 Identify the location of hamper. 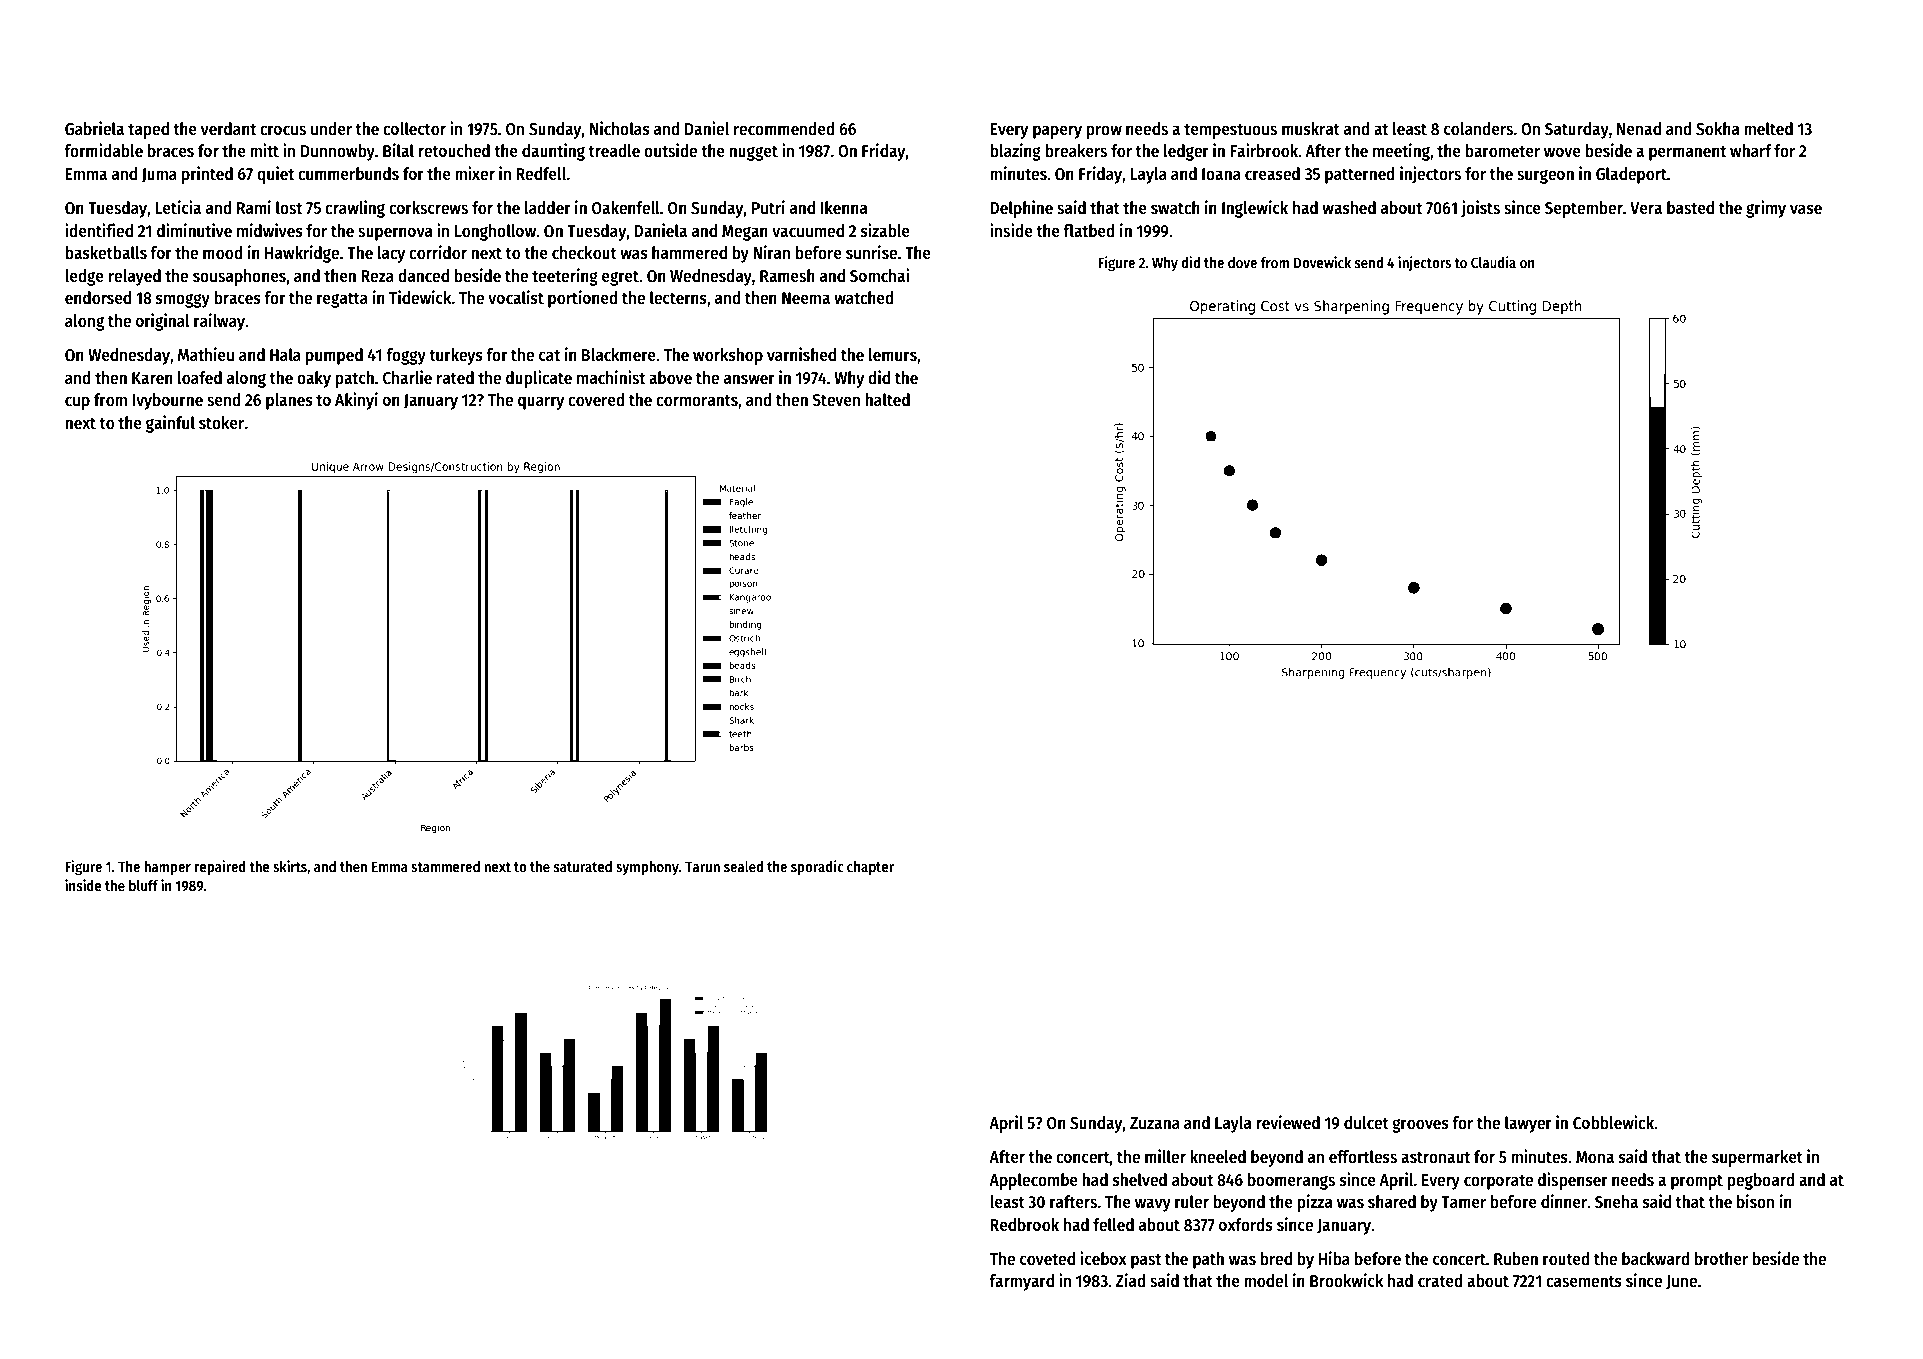
(167, 868).
